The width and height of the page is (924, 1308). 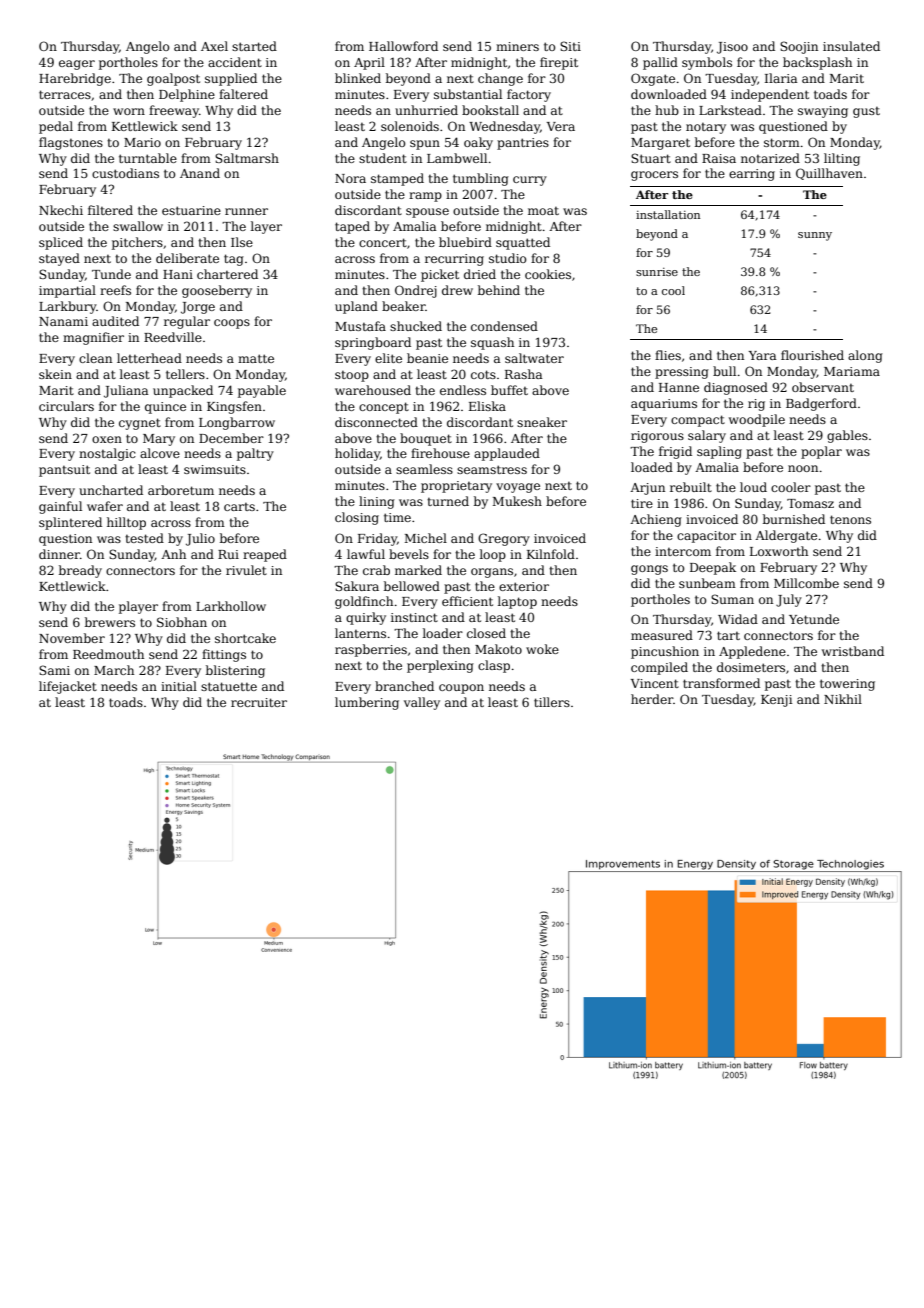 I want to click on estuarine, so click(x=191, y=210).
